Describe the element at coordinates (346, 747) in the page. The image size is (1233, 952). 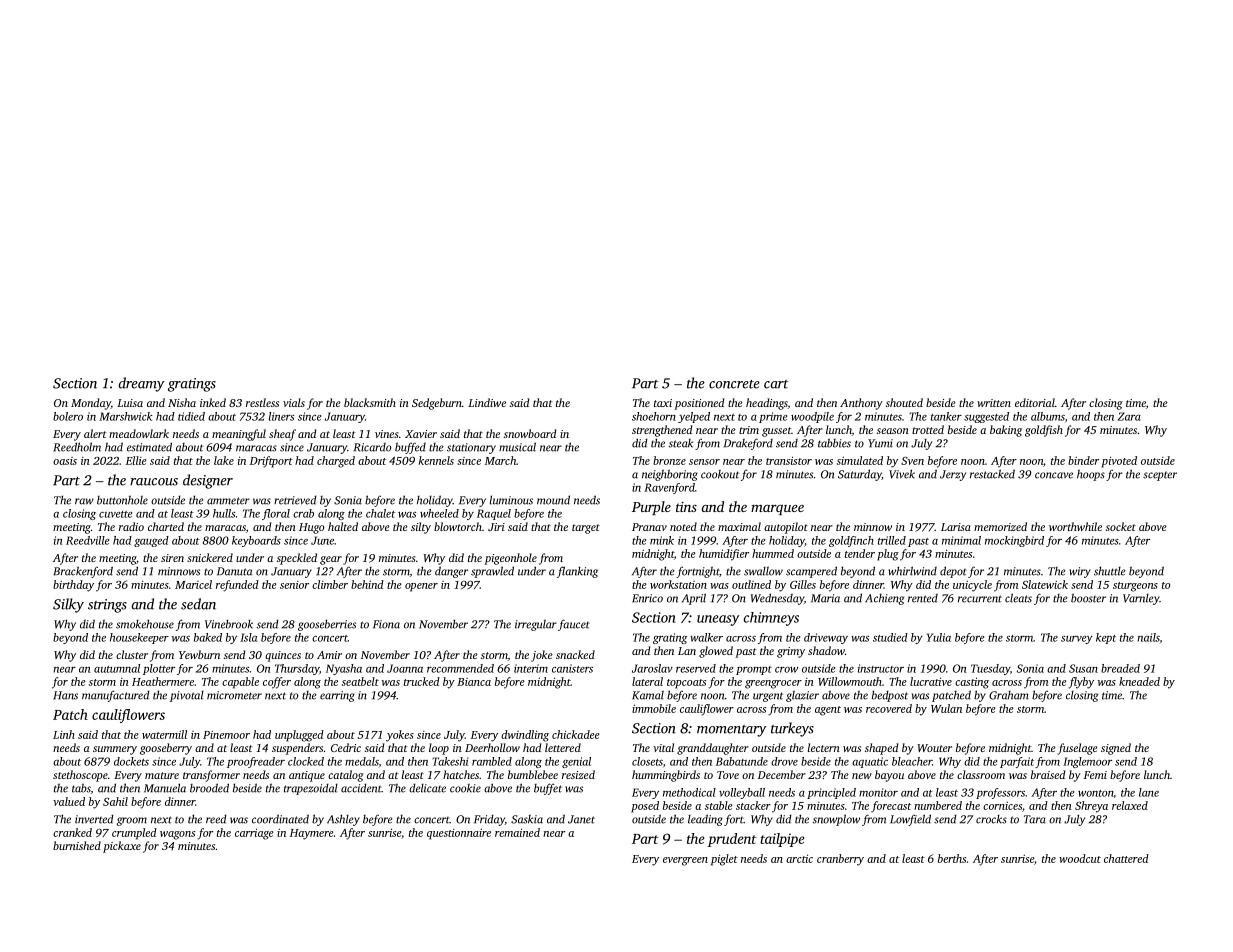
I see `Cedric` at that location.
